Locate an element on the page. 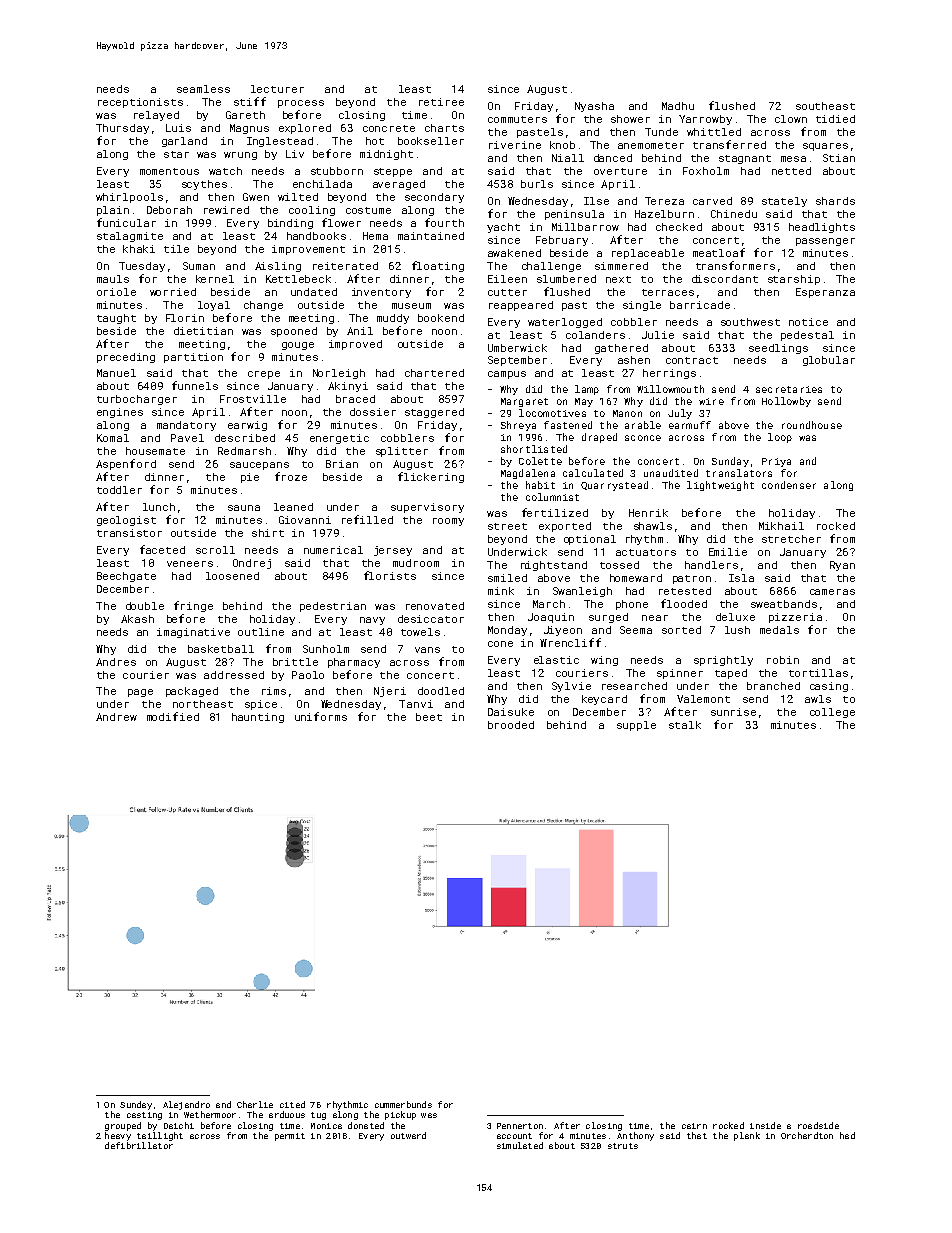  Wethermoor is located at coordinates (210, 1114).
